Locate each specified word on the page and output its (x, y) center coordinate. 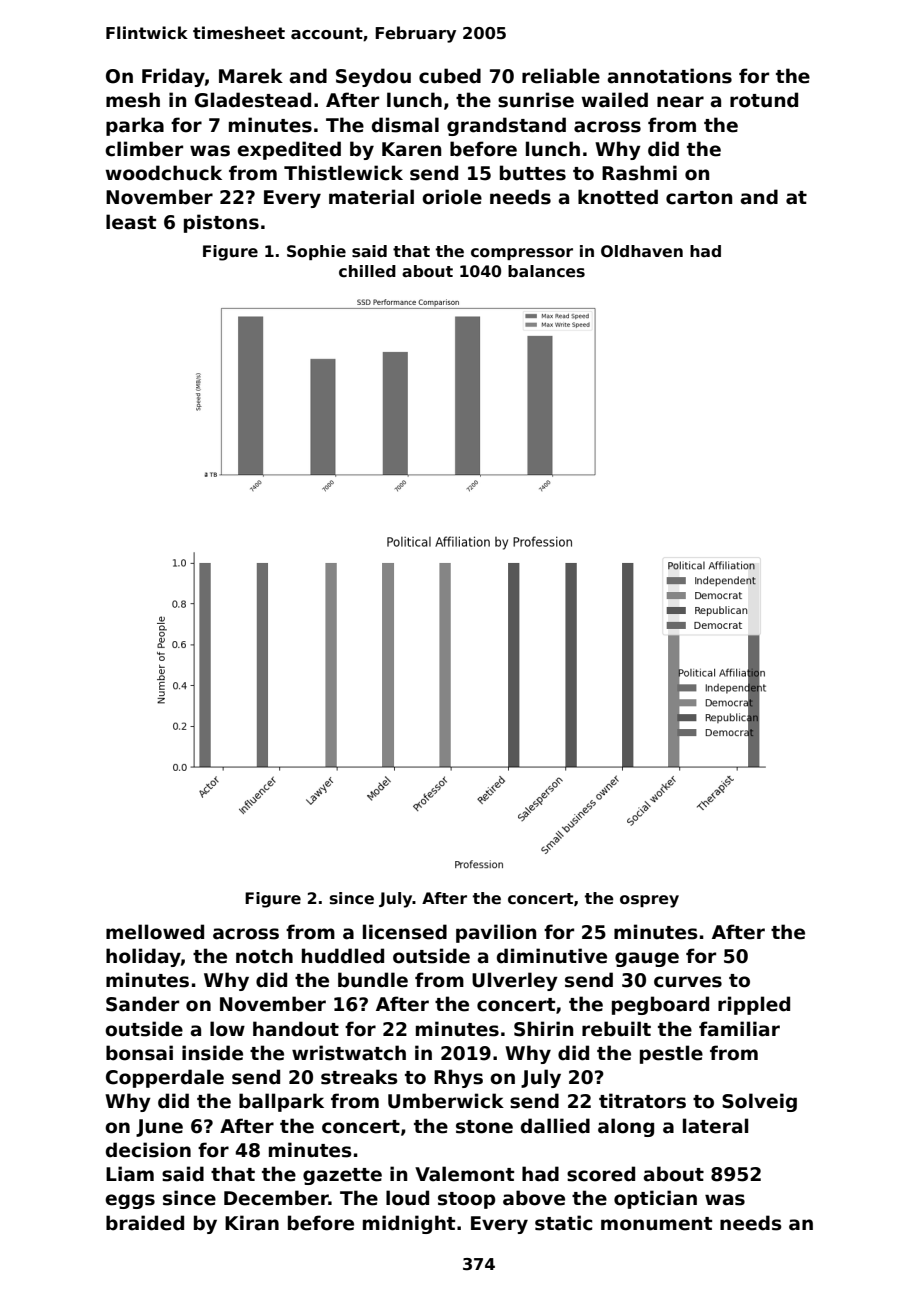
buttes (533, 173)
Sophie (316, 252)
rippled (754, 1005)
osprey (649, 901)
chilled (367, 271)
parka (135, 126)
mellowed (155, 932)
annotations (670, 76)
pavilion (496, 933)
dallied (555, 1126)
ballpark (281, 1102)
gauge (647, 959)
